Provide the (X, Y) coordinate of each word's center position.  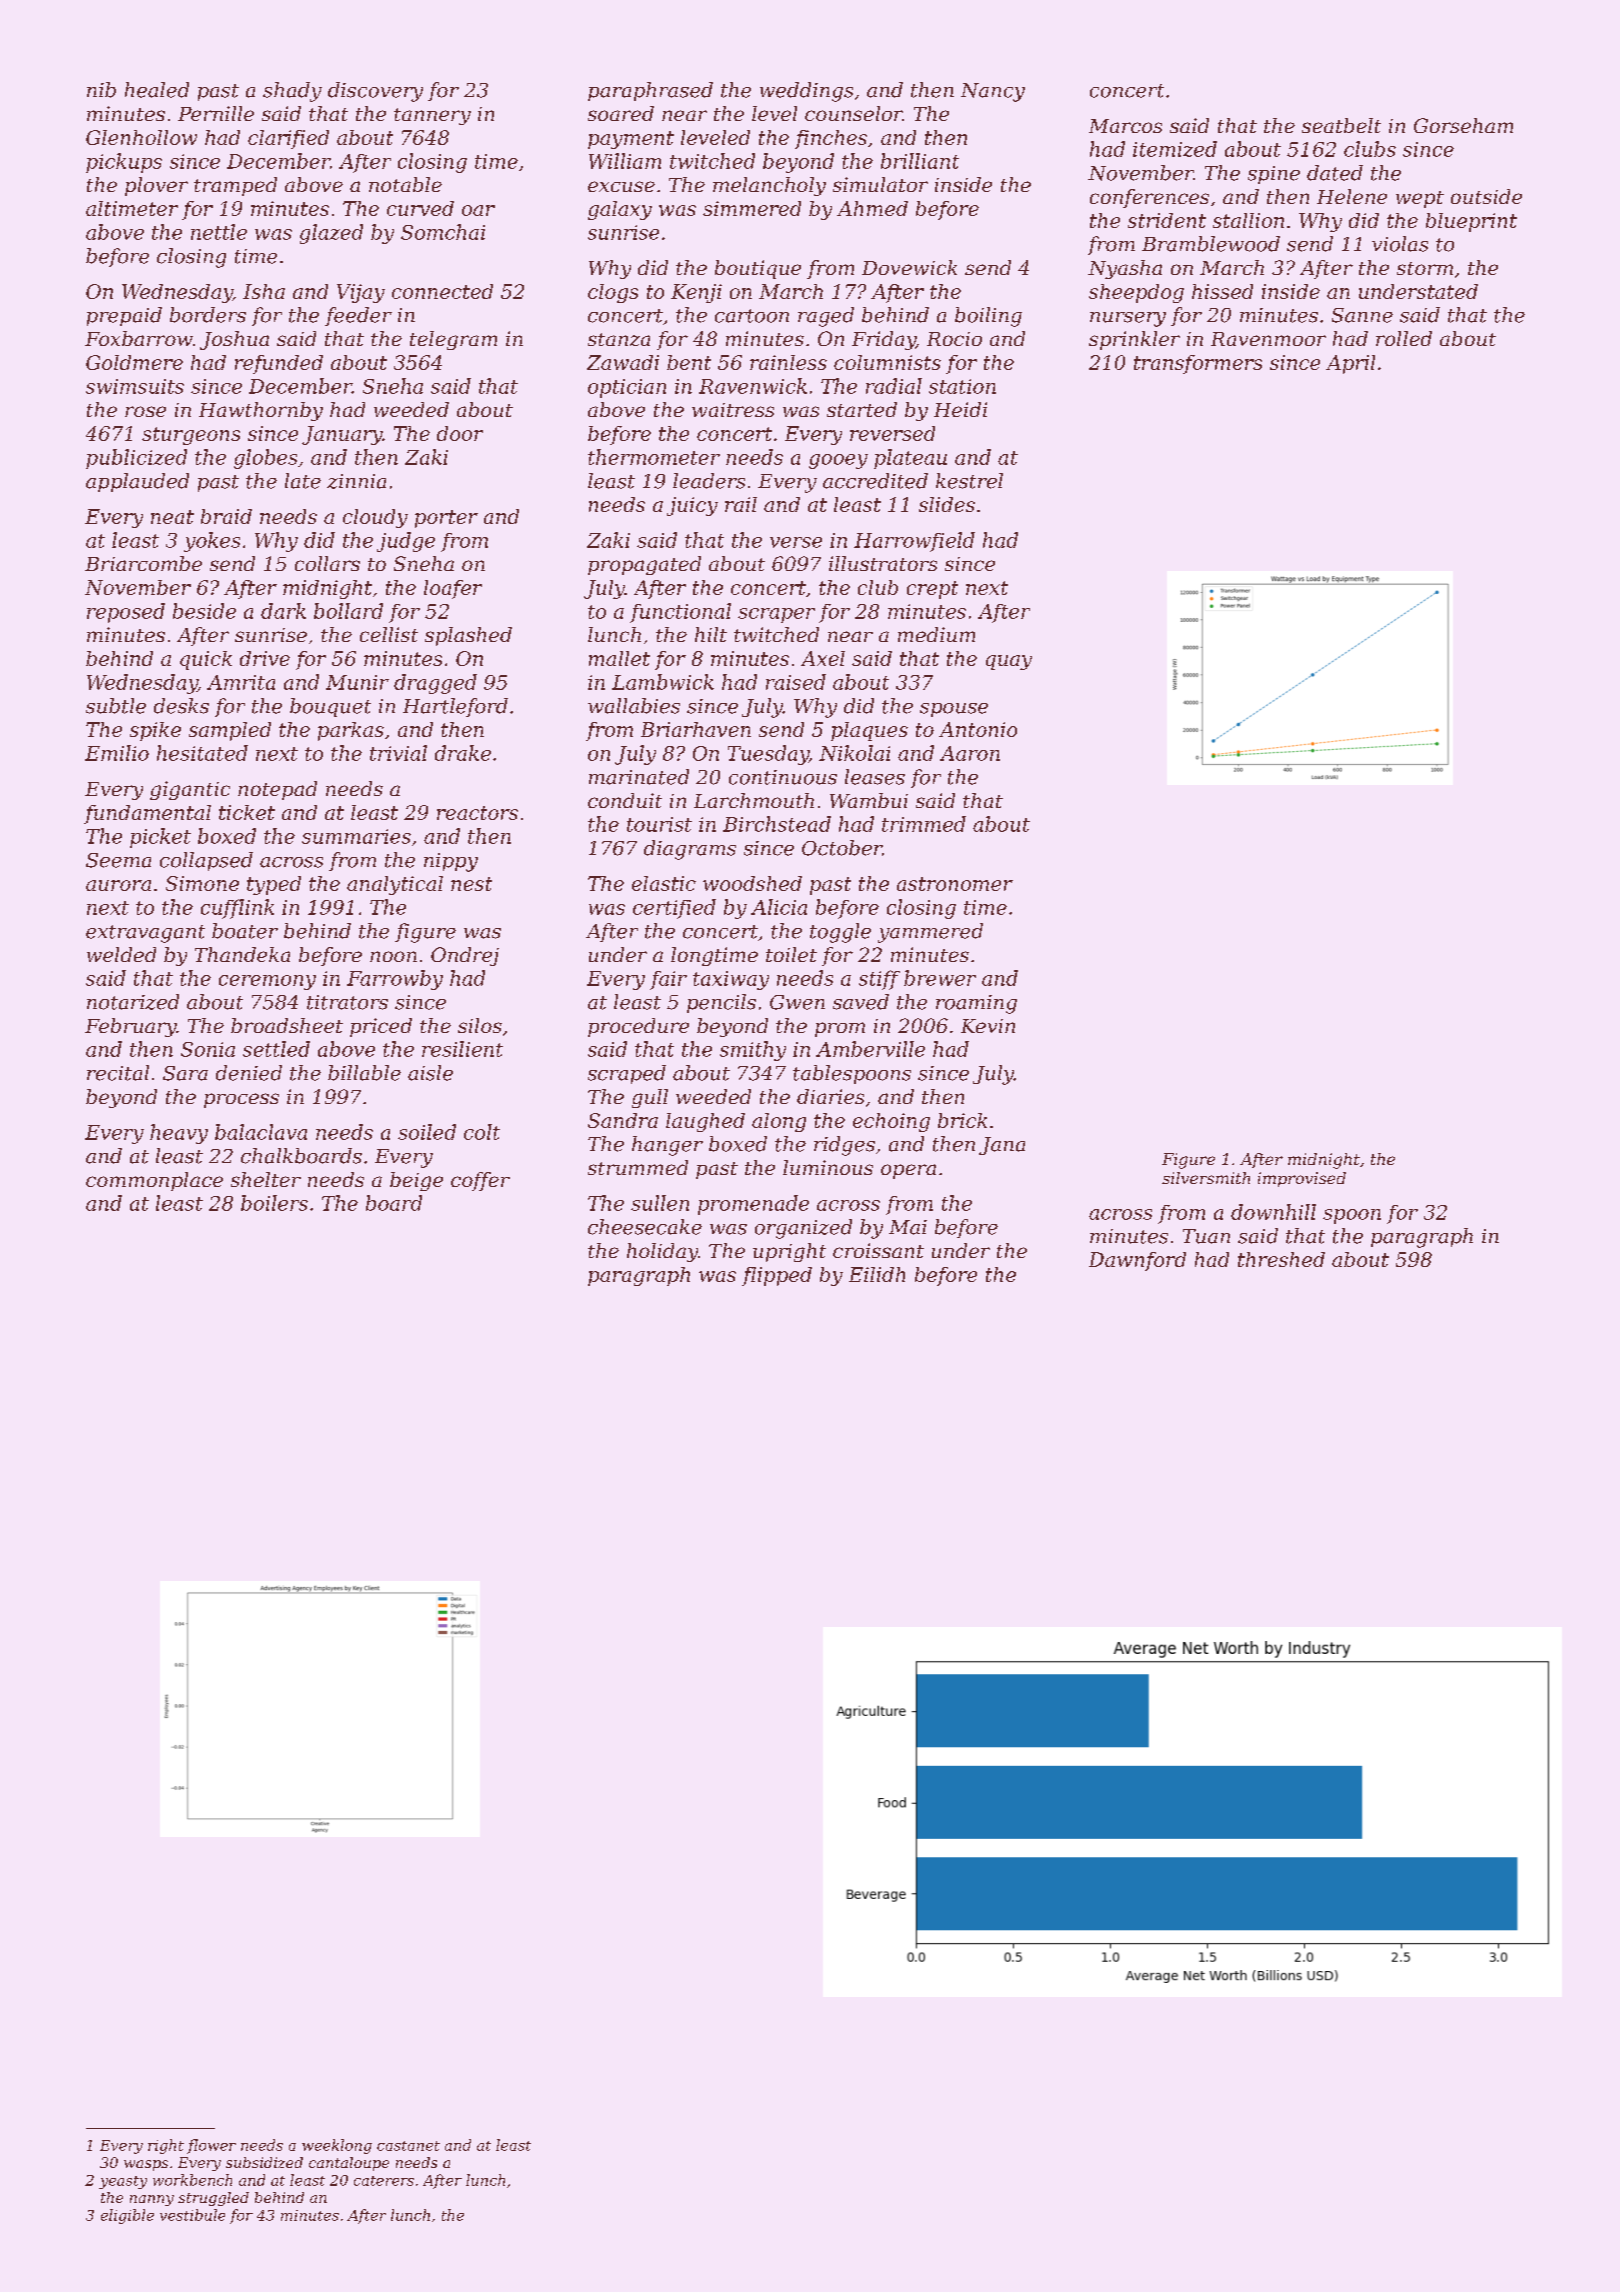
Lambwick (663, 682)
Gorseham (1463, 125)
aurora (118, 885)
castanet (408, 2146)
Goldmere (134, 362)
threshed (1281, 1259)
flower (211, 2146)
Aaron (970, 753)
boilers (274, 1203)
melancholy (769, 186)
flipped (777, 1276)
